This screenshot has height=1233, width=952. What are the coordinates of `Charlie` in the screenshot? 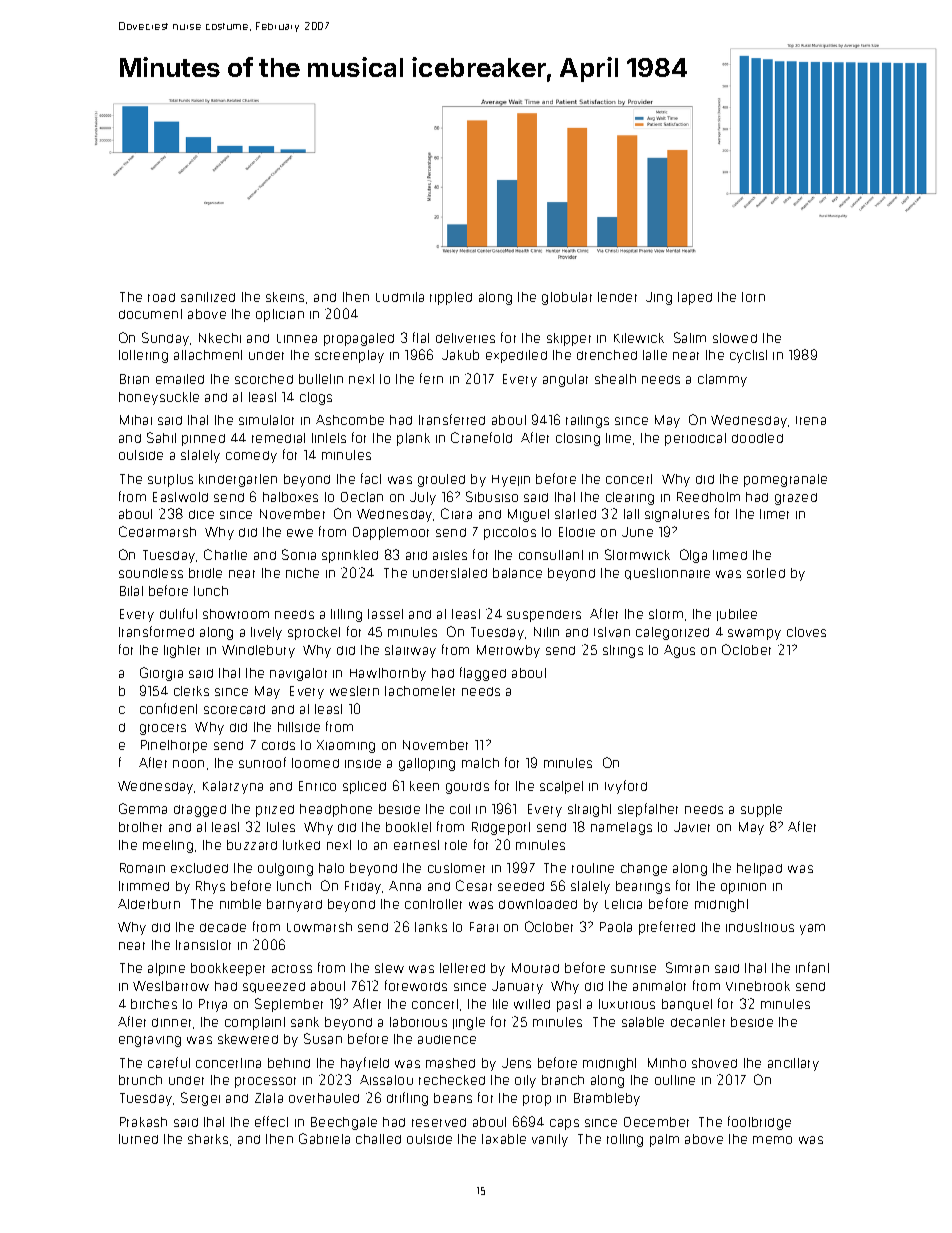 It's located at (225, 554).
